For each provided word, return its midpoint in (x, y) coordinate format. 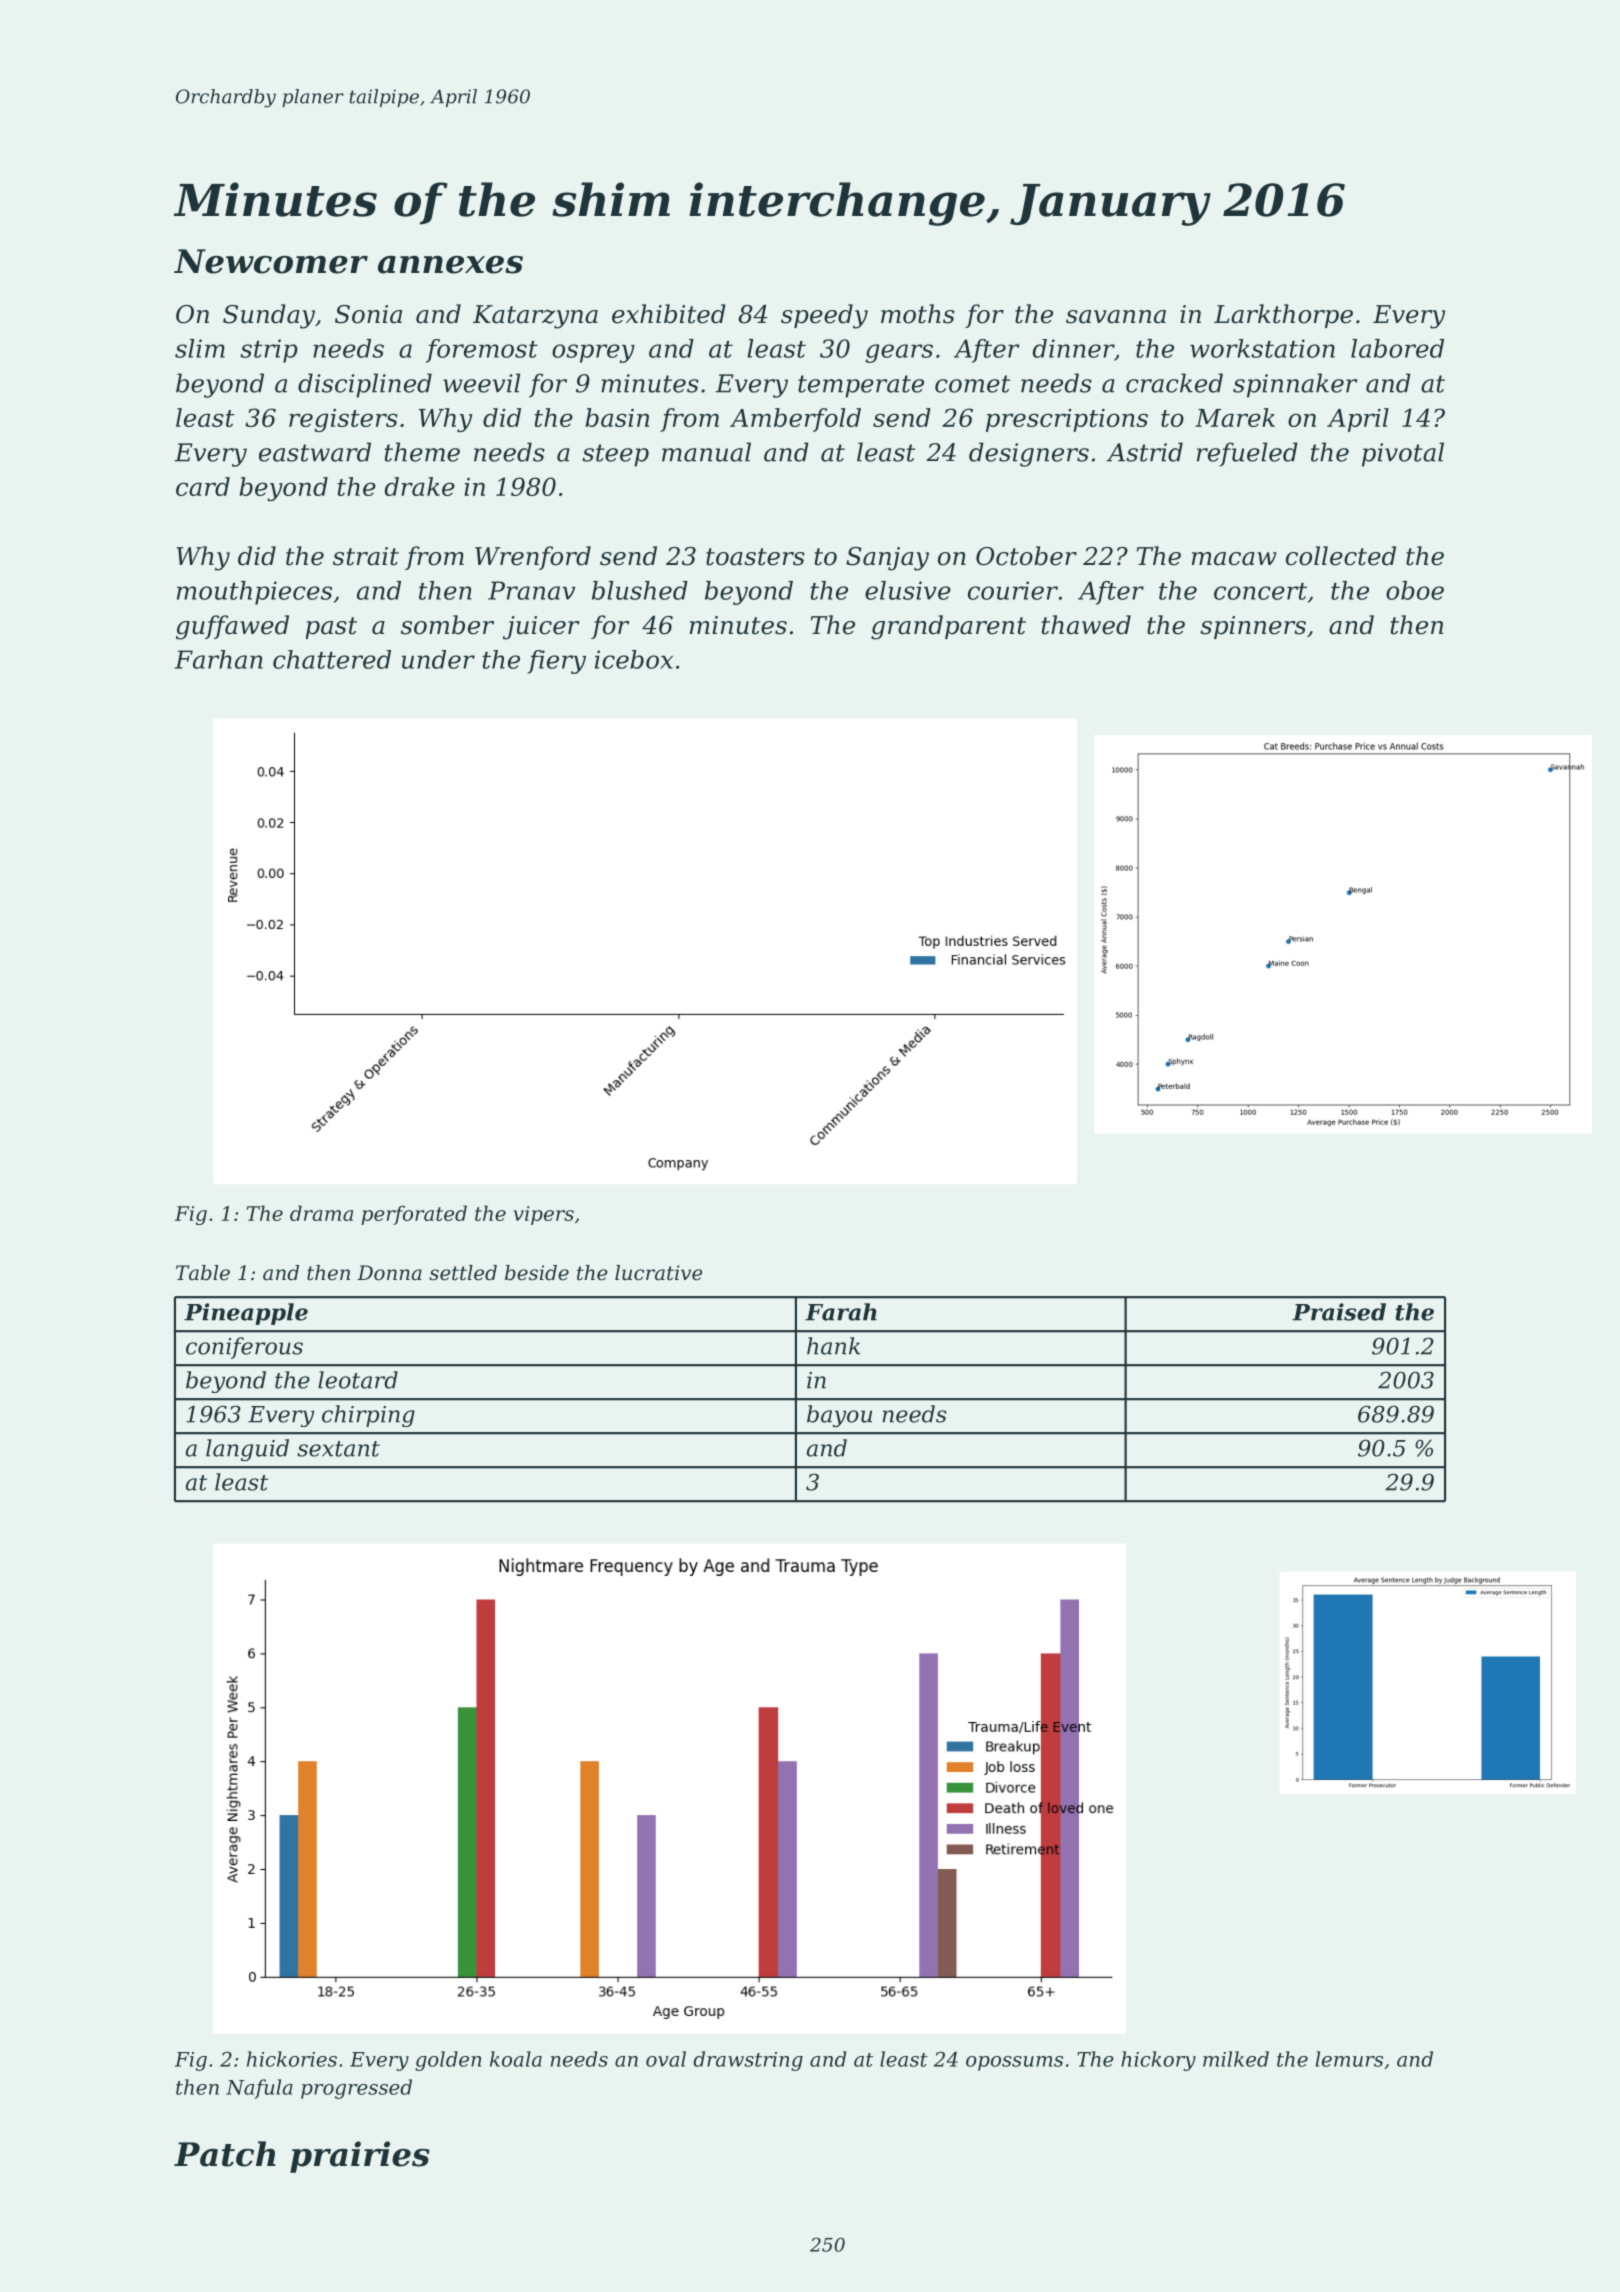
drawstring (748, 2061)
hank (833, 1346)
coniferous (244, 1348)
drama (321, 1213)
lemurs (1349, 2059)
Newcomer (271, 261)
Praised (1339, 1312)
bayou (839, 1416)
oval (666, 2059)
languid (247, 1450)
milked (1236, 2059)
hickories (292, 2059)
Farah (841, 1312)
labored (1397, 348)
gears (899, 353)
